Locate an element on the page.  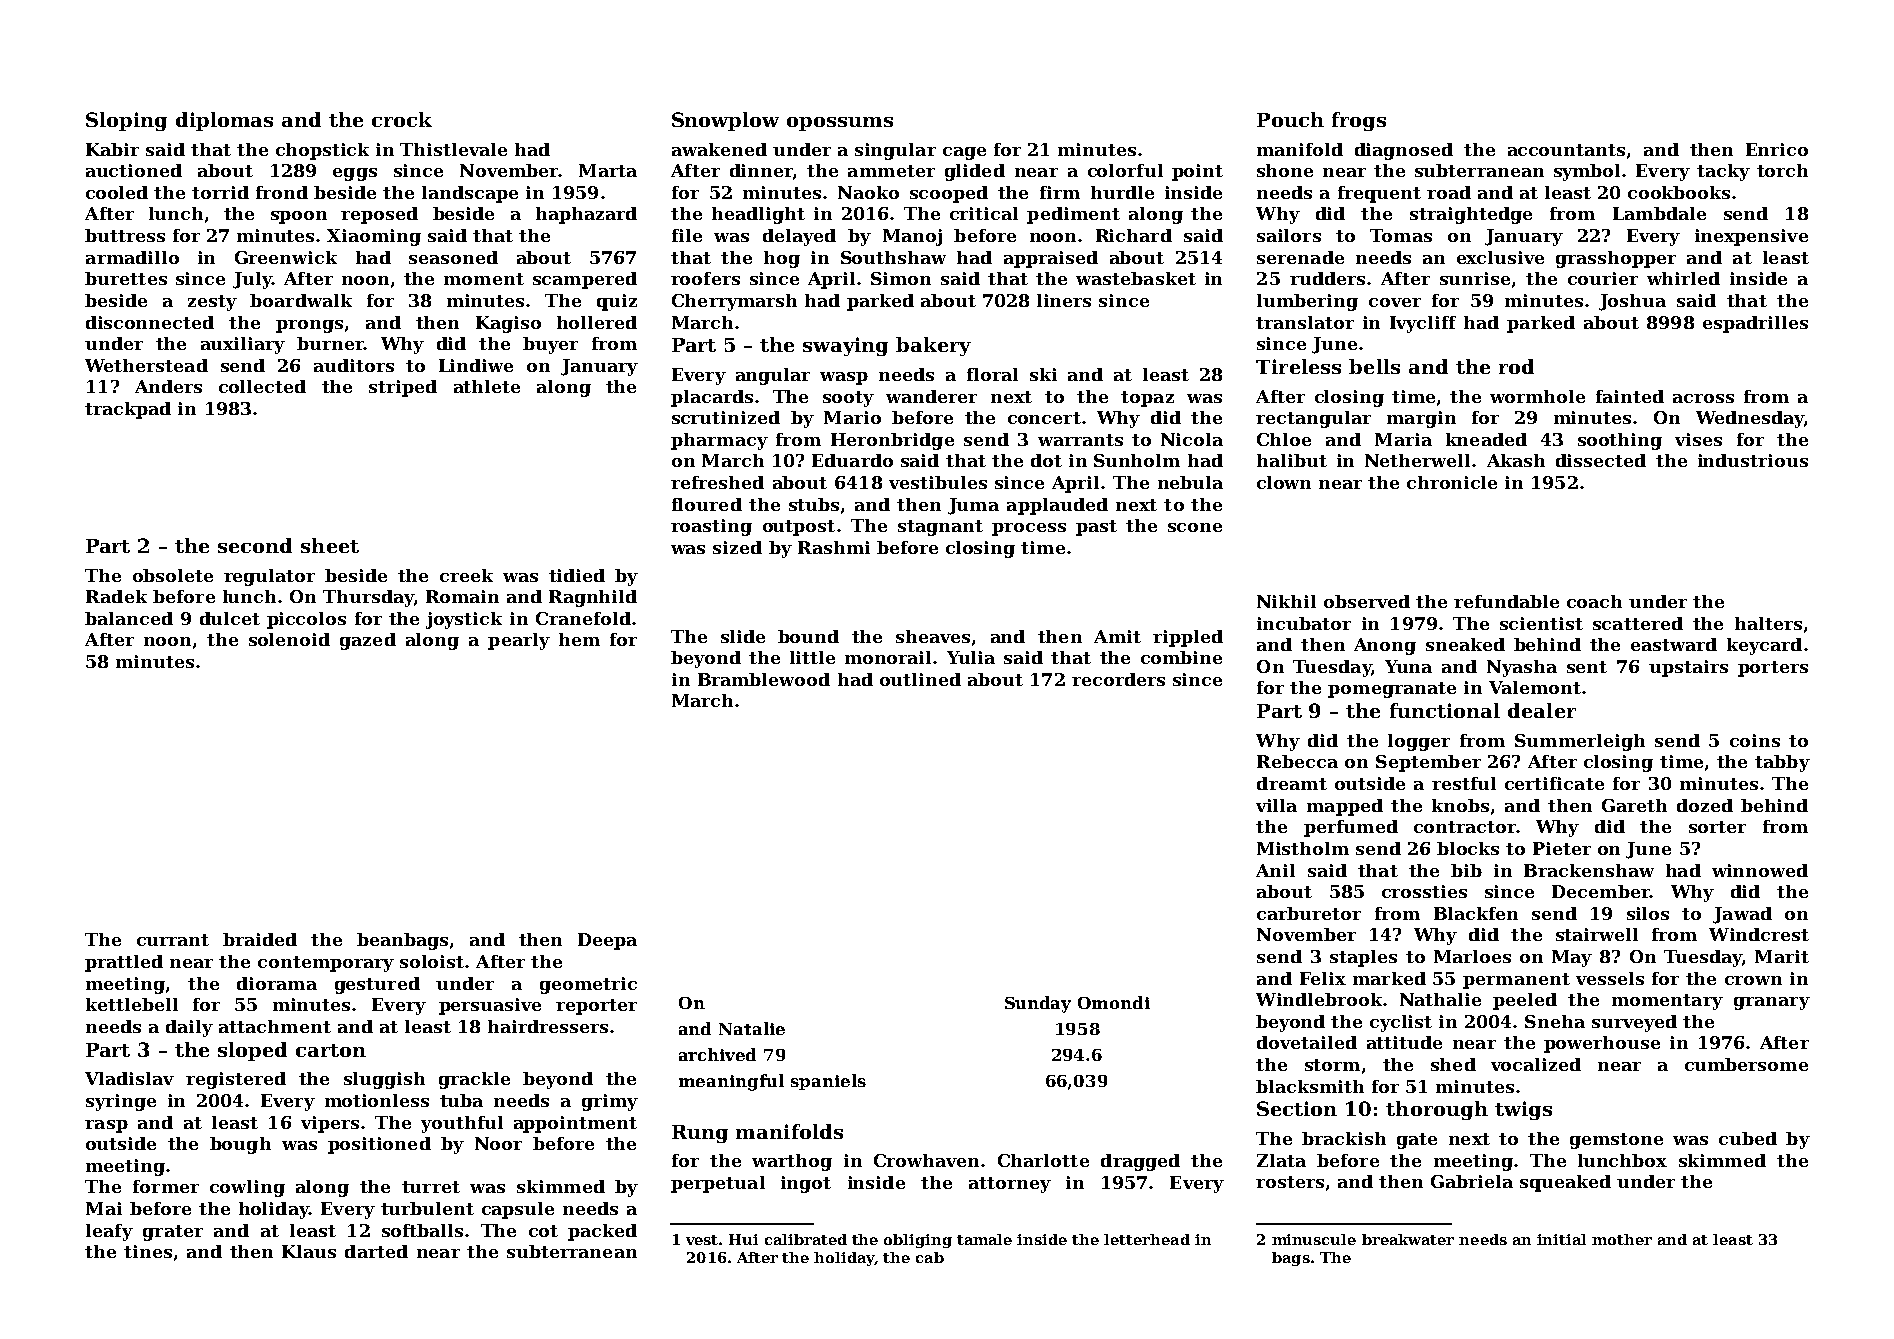
bib is located at coordinates (1466, 870).
